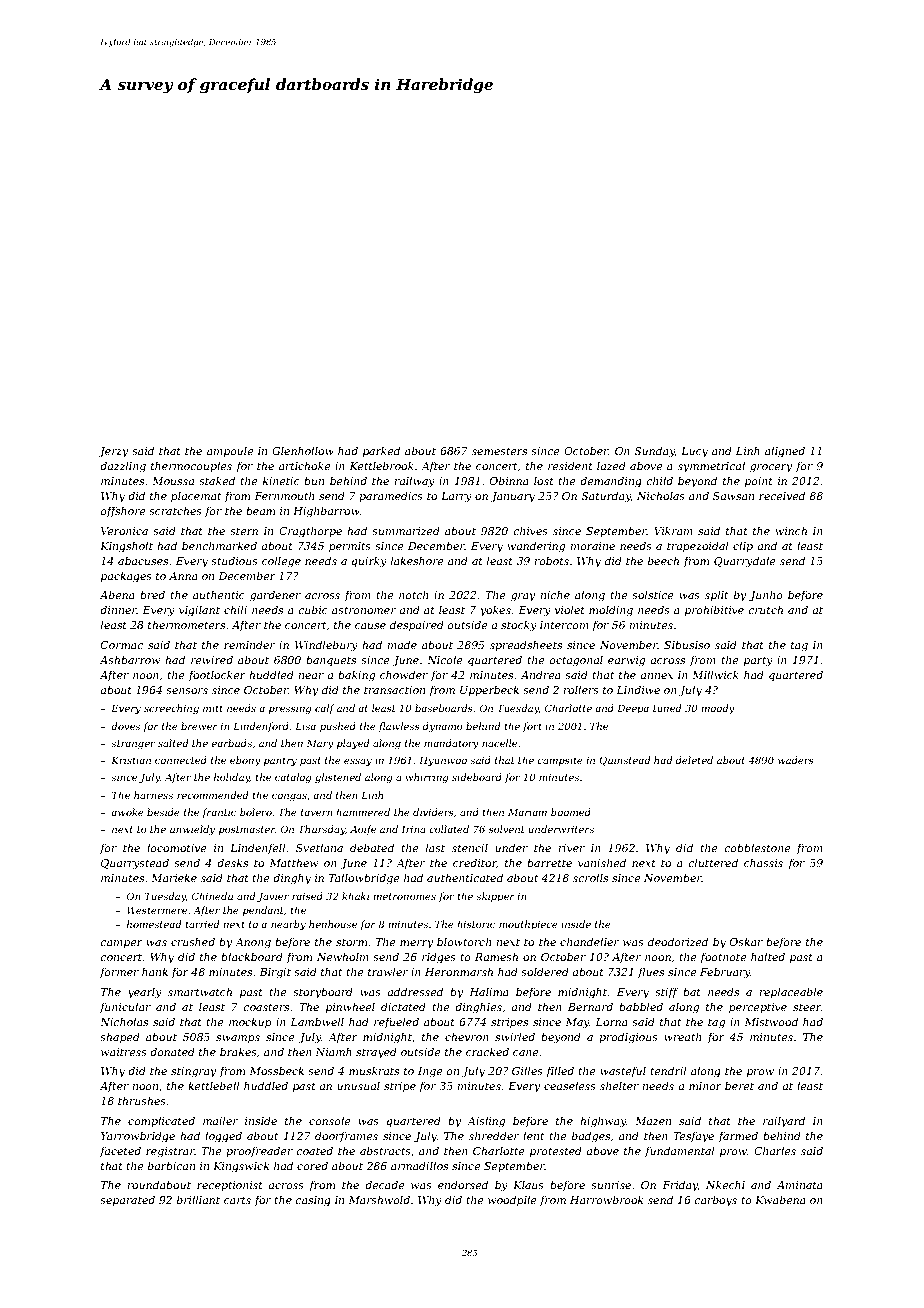 The width and height of the image is (924, 1308). I want to click on cluttered, so click(713, 862).
